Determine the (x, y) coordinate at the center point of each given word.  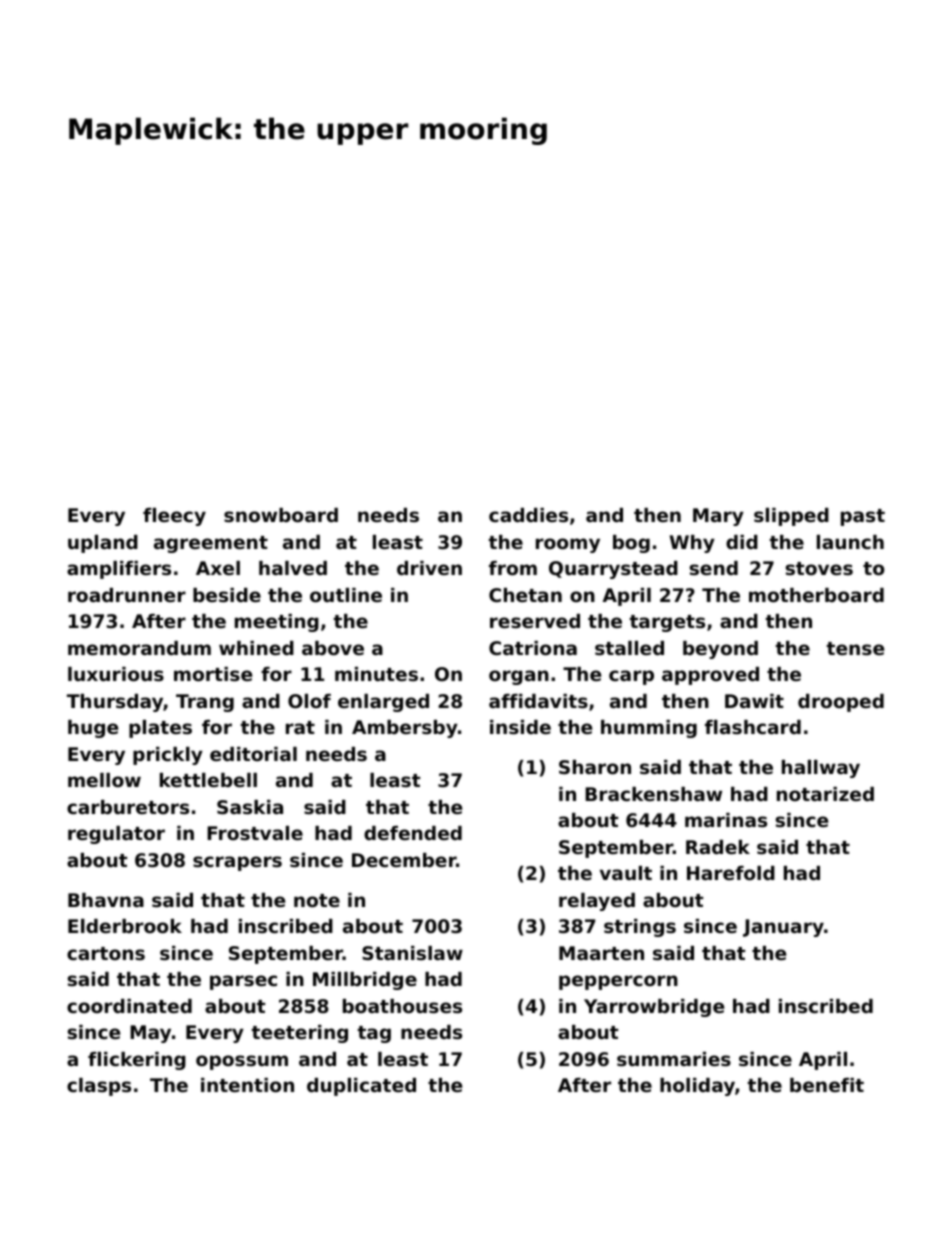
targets (667, 623)
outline (346, 595)
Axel (218, 568)
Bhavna (106, 900)
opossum (242, 1062)
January (783, 928)
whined (256, 648)
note (317, 900)
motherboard (816, 595)
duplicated (361, 1087)
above (333, 648)
